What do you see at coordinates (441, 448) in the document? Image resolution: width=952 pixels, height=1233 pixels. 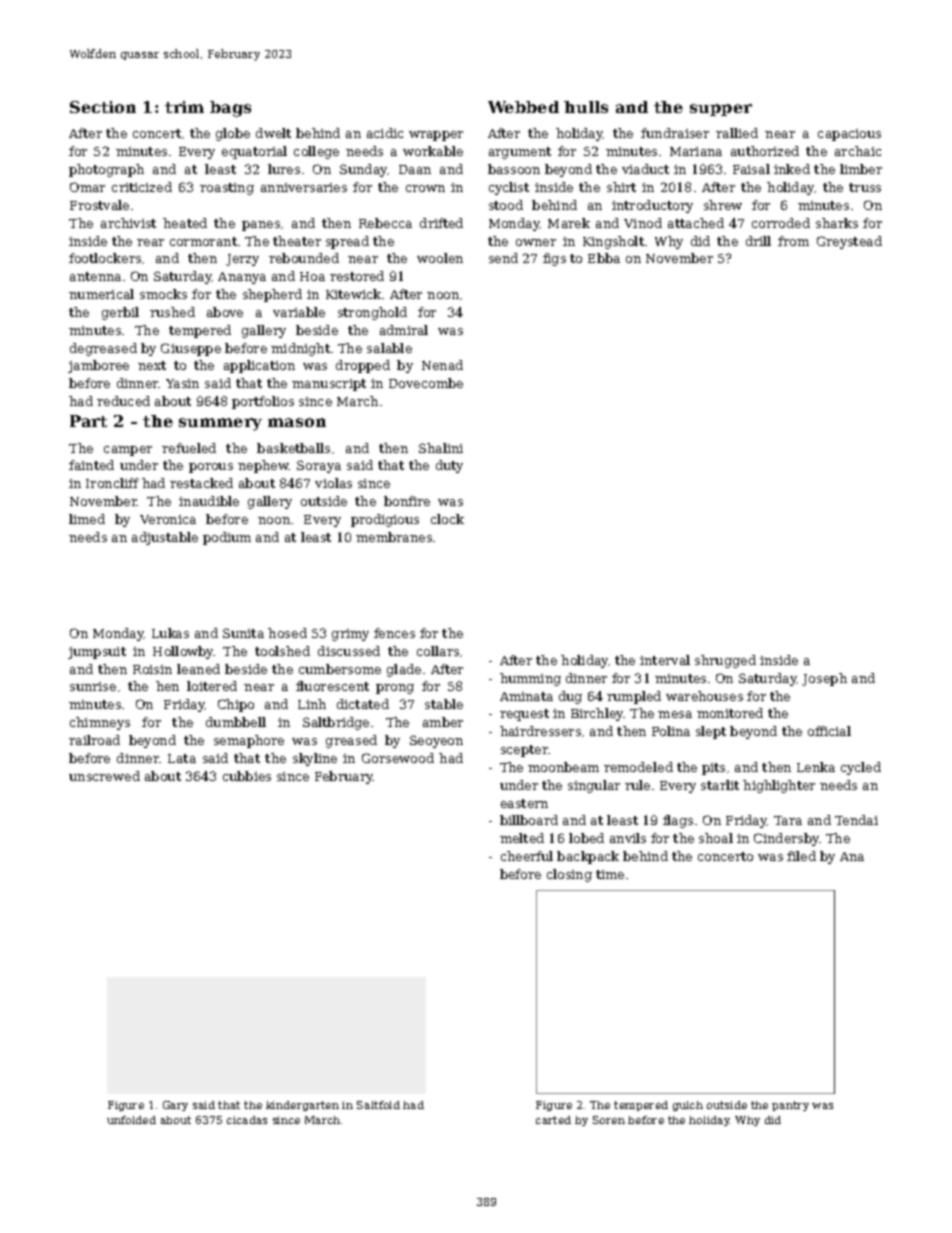 I see `Shalini` at bounding box center [441, 448].
